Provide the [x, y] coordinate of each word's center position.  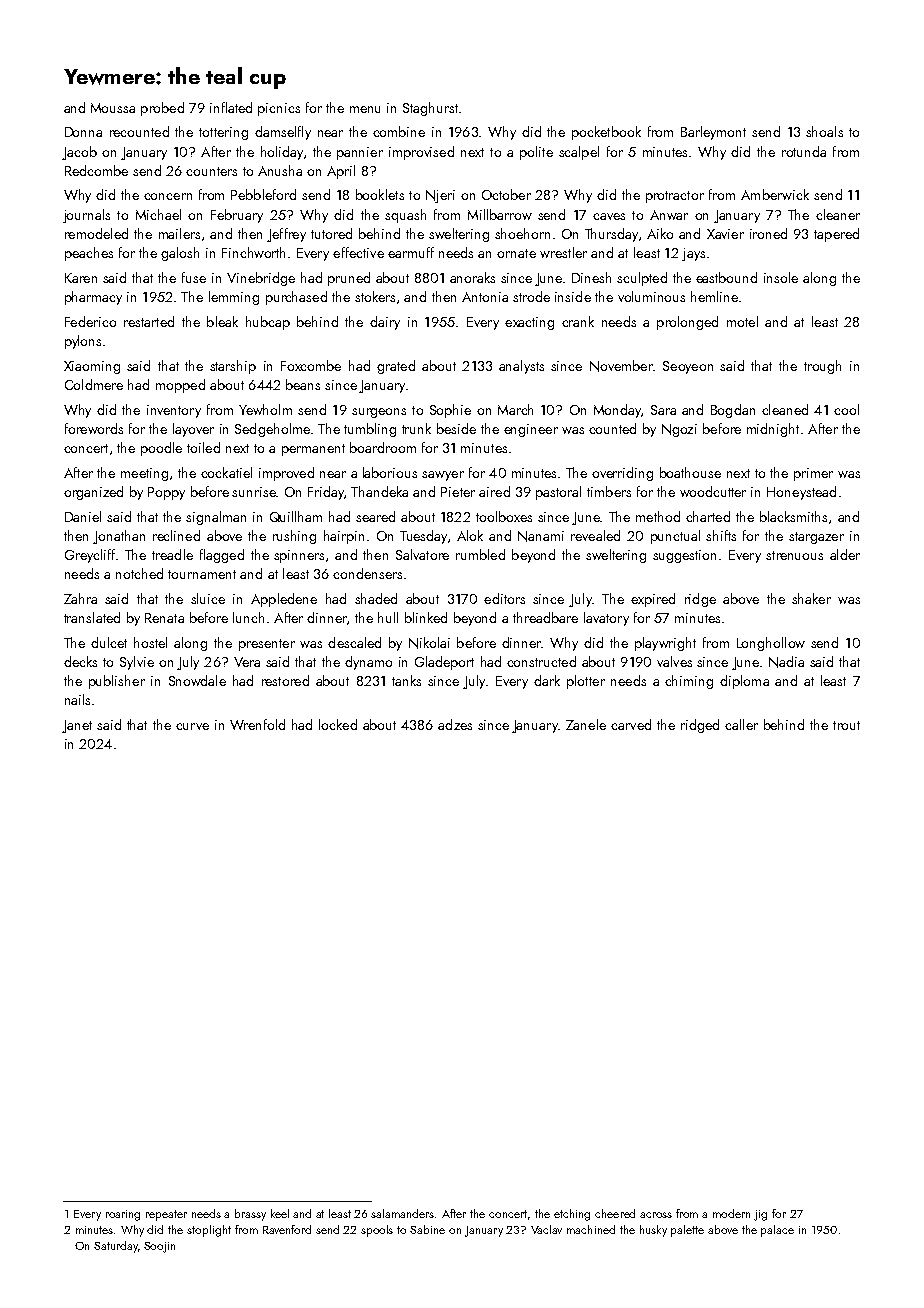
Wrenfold [257, 724]
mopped [180, 386]
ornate [516, 253]
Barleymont [713, 133]
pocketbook [606, 133]
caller [741, 724]
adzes [455, 724]
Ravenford [287, 1229]
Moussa [113, 108]
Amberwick [775, 194]
